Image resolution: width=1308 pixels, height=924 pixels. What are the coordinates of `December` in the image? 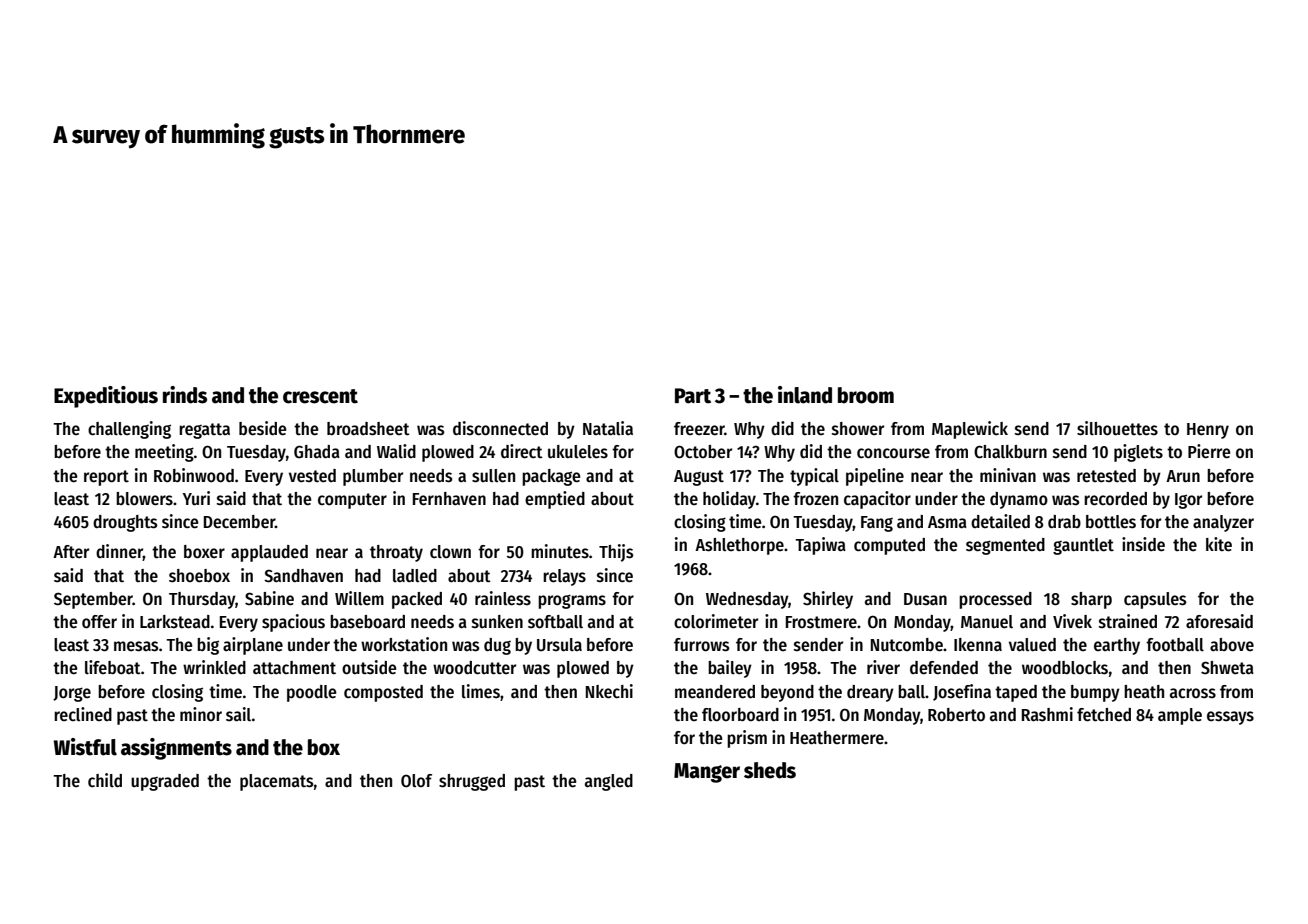 It's located at (239, 522).
